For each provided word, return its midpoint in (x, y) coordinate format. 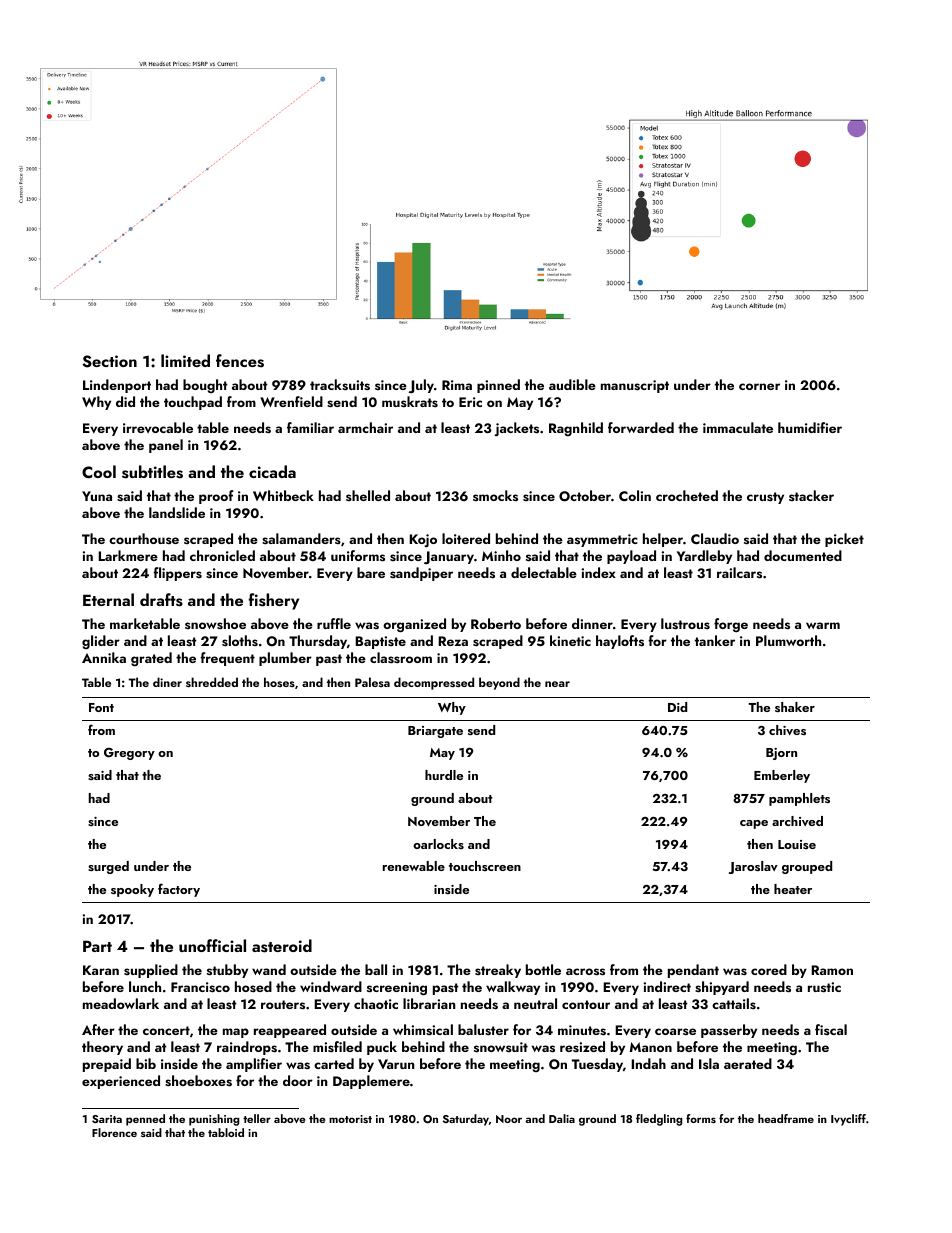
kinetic (570, 640)
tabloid (226, 1132)
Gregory (129, 754)
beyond (499, 683)
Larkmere (128, 555)
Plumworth (788, 640)
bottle (543, 969)
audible (572, 384)
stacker (811, 495)
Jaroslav (753, 867)
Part (97, 946)
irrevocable (158, 427)
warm (823, 625)
